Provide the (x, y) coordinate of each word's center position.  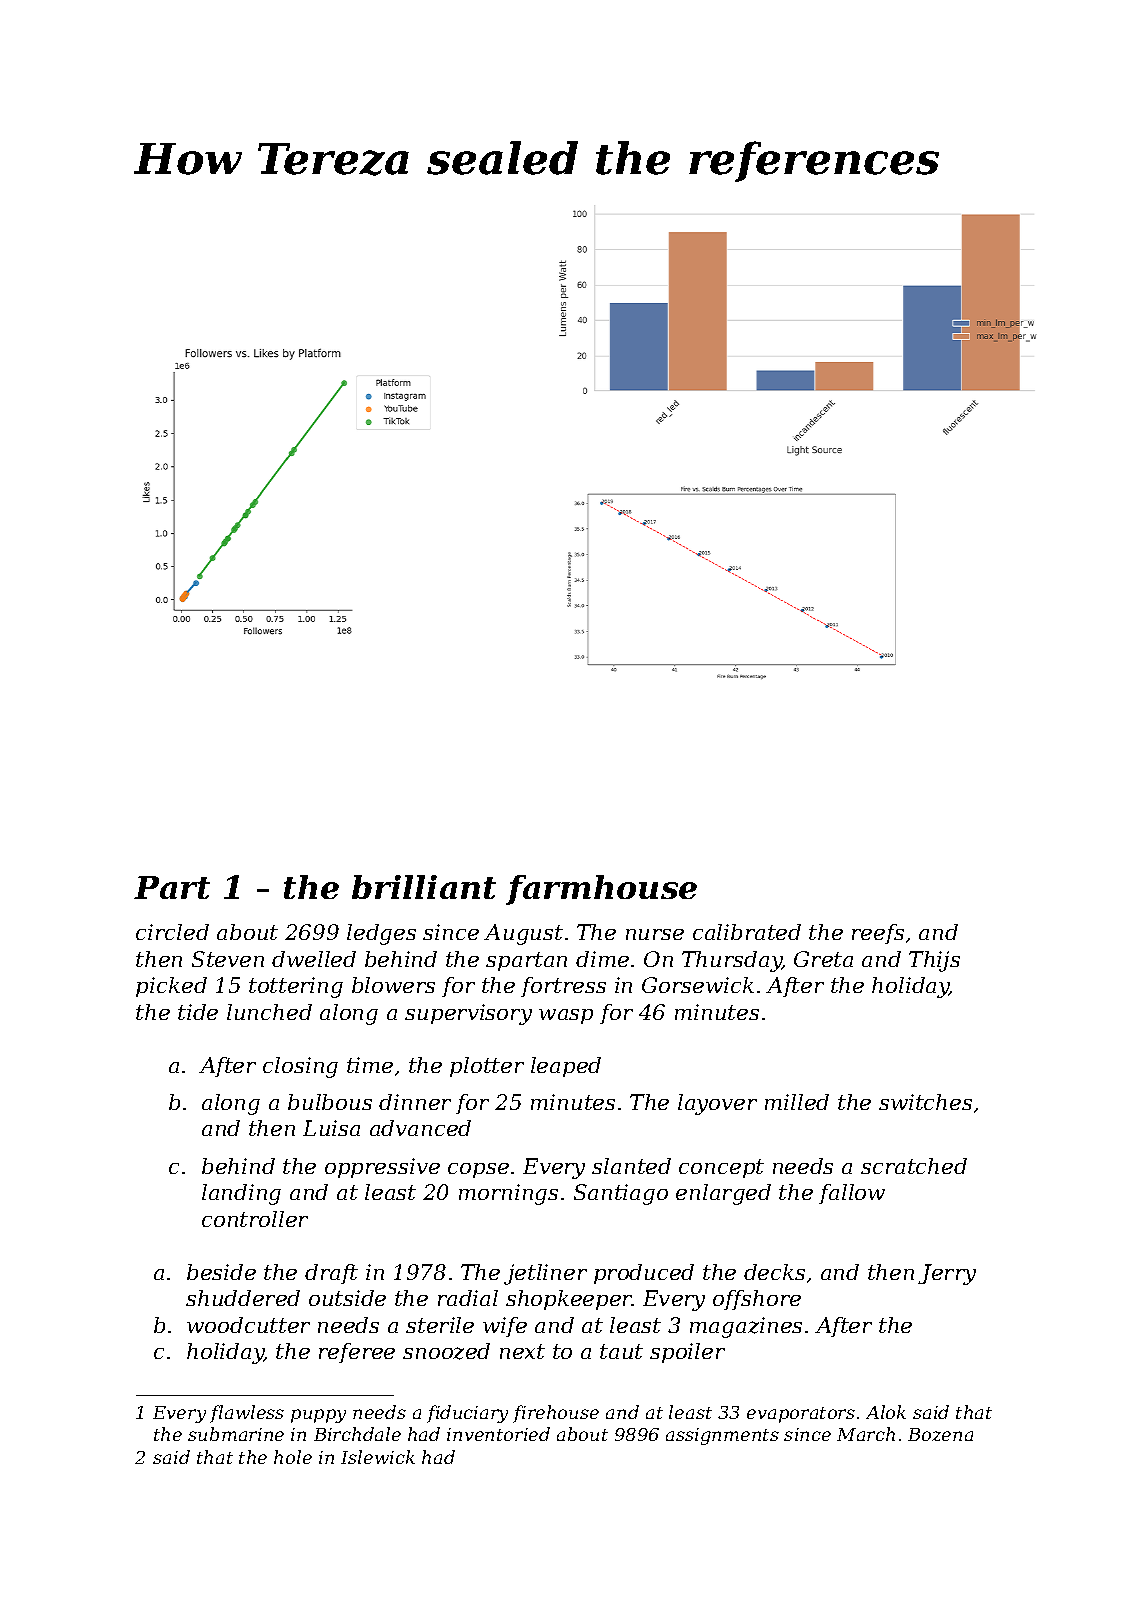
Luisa (331, 1128)
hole (293, 1457)
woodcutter (248, 1325)
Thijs (934, 961)
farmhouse (601, 890)
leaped (566, 1067)
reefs (878, 934)
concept (721, 1168)
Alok (886, 1412)
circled (172, 932)
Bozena (940, 1434)
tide (198, 1012)
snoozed (446, 1351)
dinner (415, 1102)
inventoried (498, 1434)
